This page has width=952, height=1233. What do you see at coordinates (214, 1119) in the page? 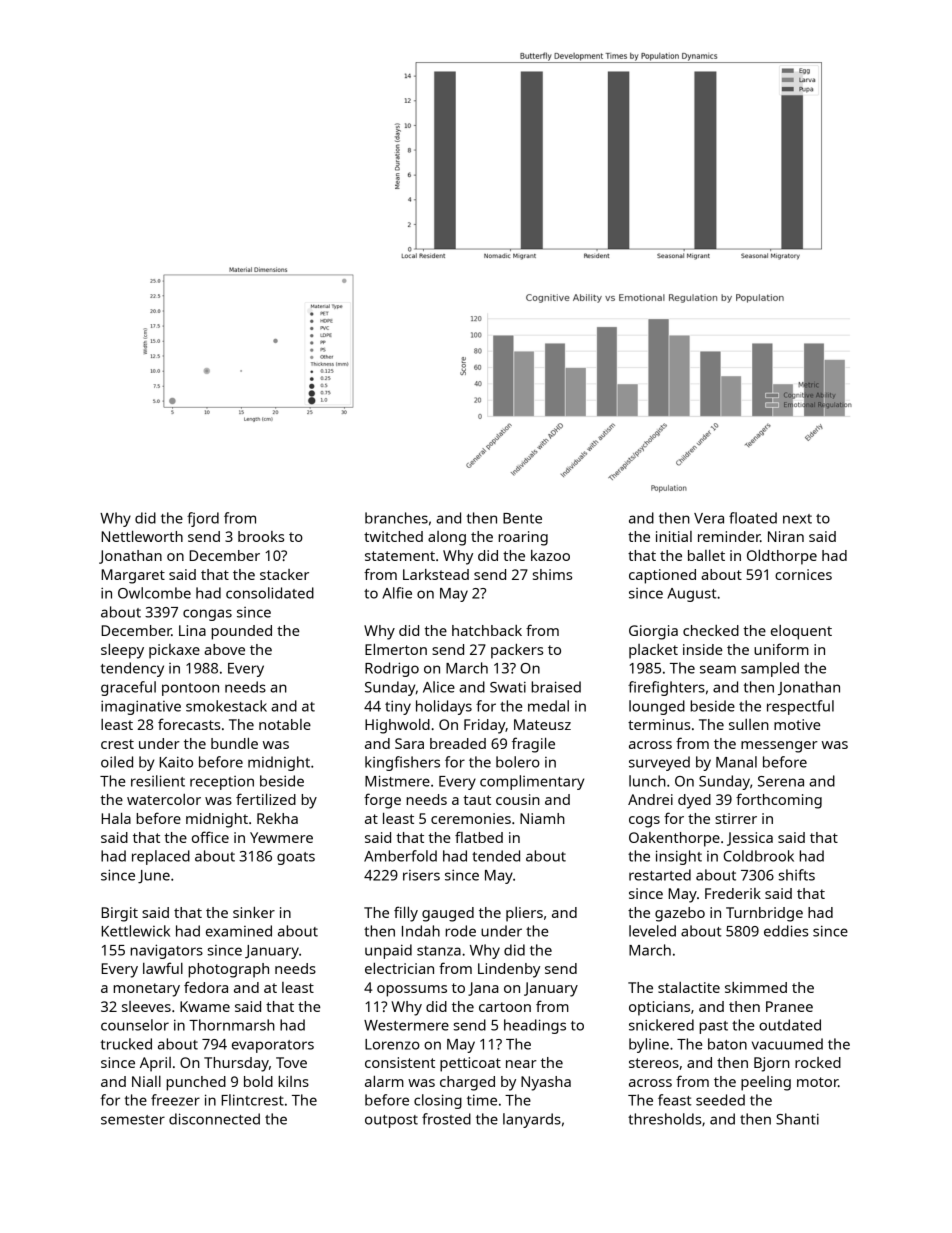
I see `disconnected` at bounding box center [214, 1119].
